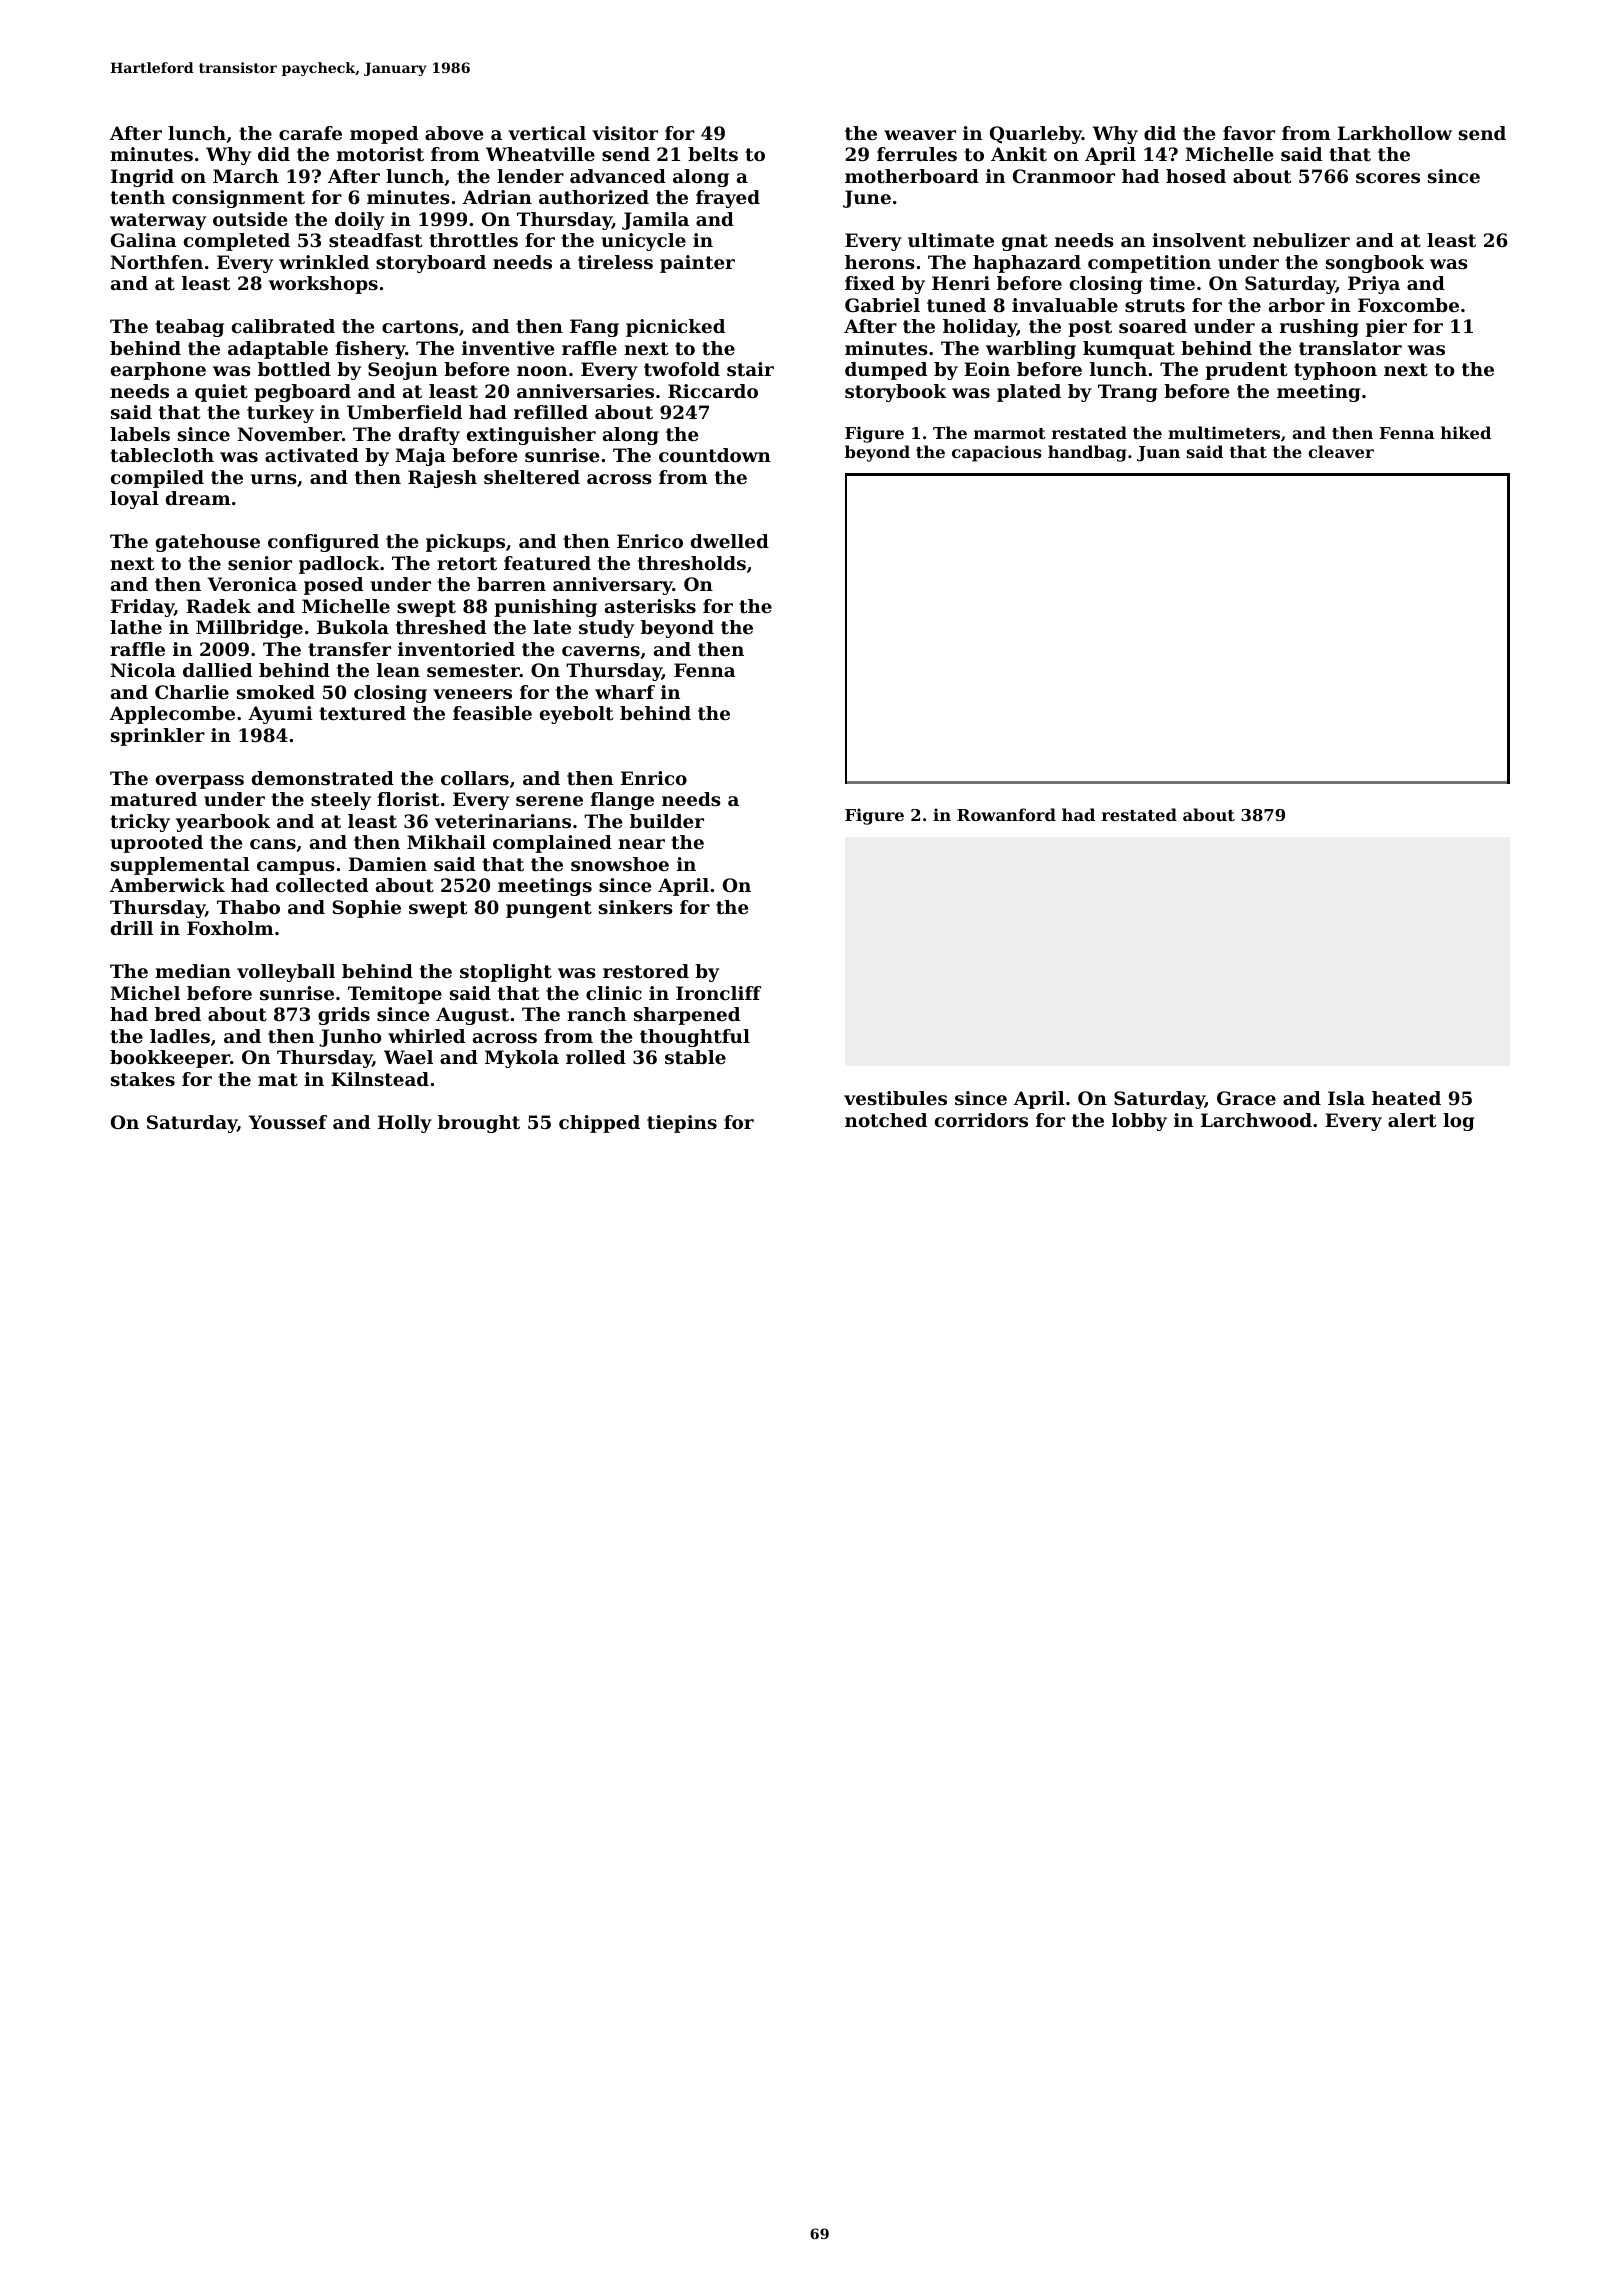 The width and height of the page is (1620, 2292). What do you see at coordinates (531, 436) in the page?
I see `extinguisher` at bounding box center [531, 436].
